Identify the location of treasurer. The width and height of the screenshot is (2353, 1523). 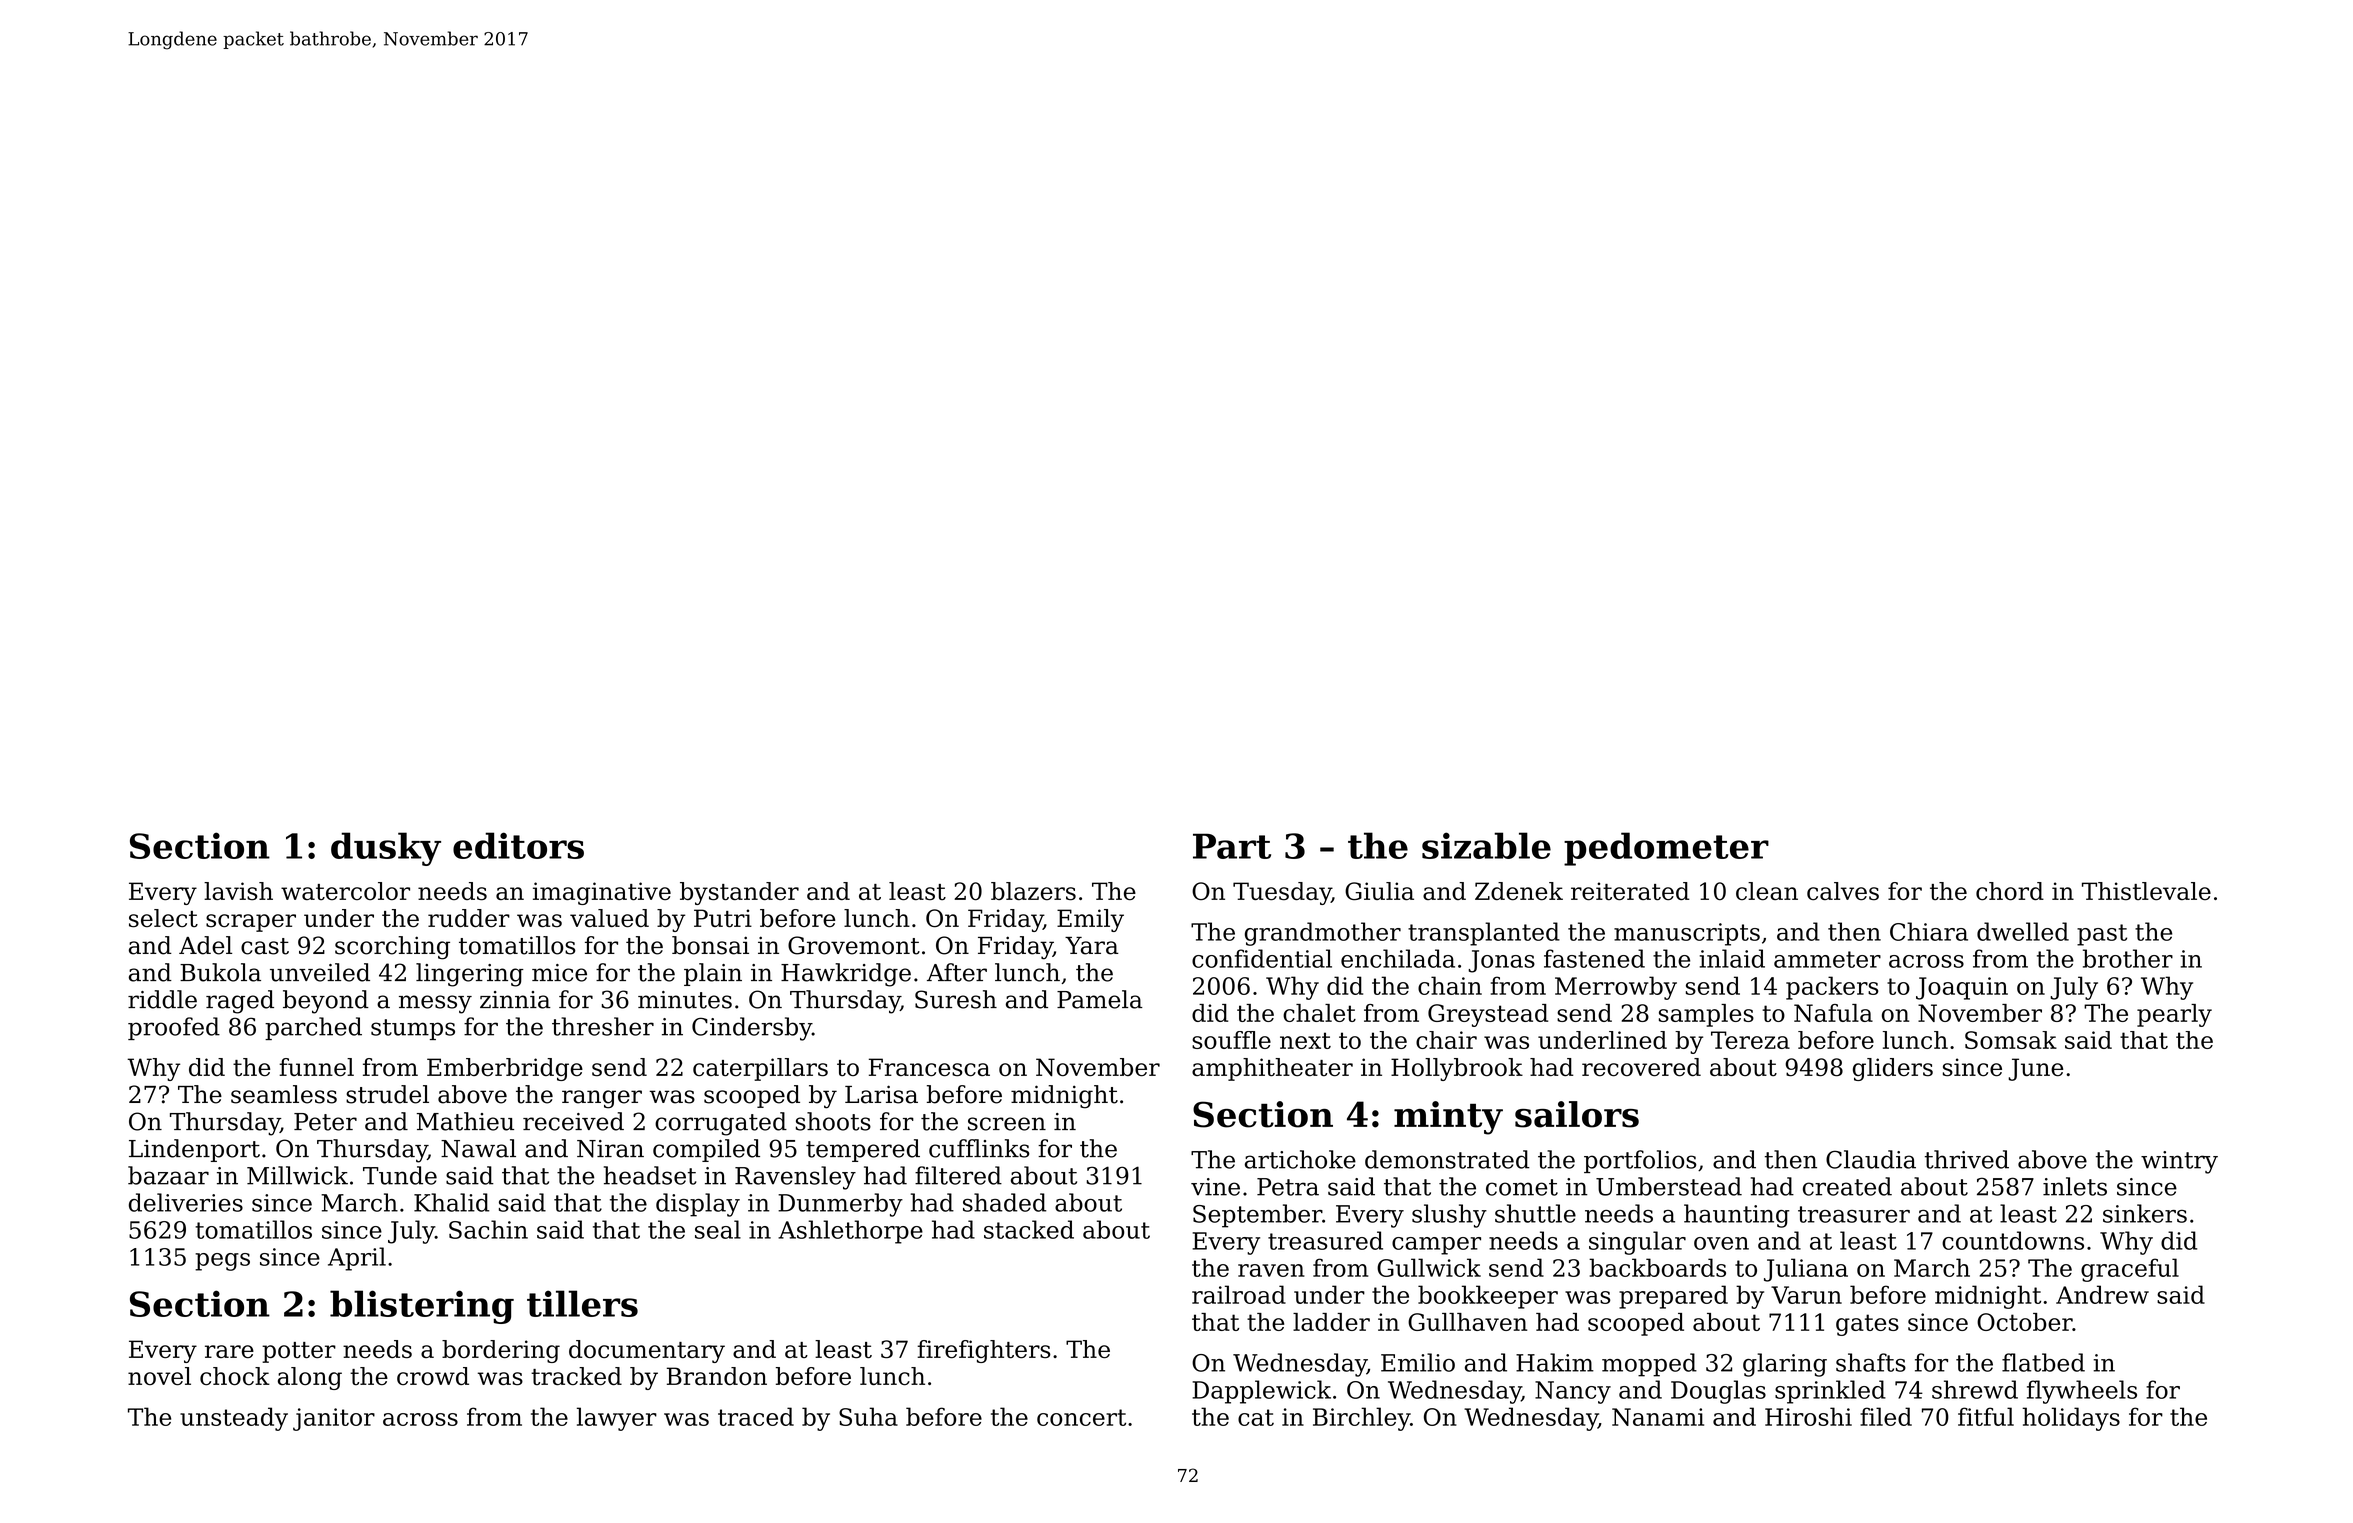
(1854, 1214).
